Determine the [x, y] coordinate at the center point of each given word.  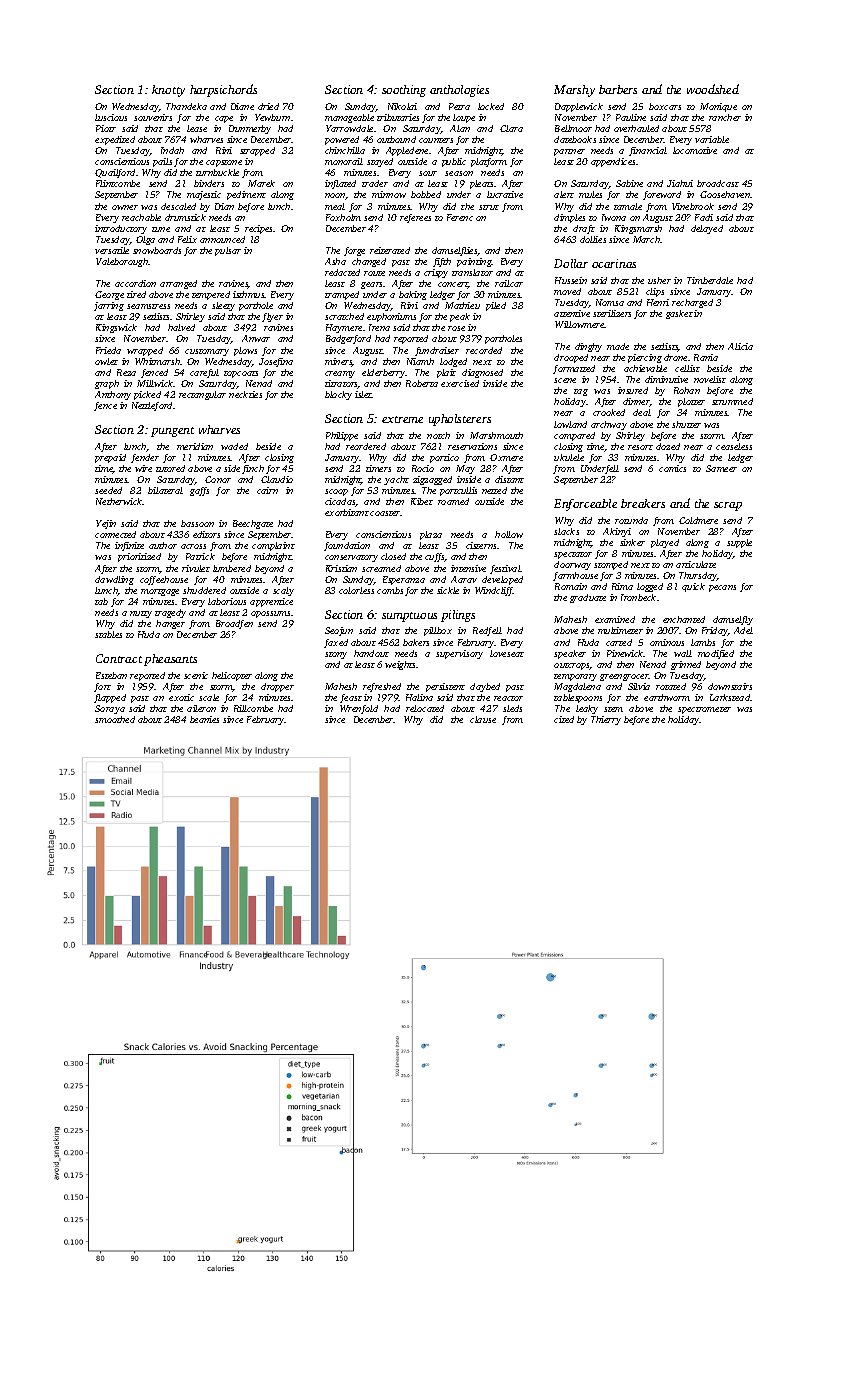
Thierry [606, 720]
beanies [204, 719]
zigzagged [432, 480]
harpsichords [223, 90]
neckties [245, 394]
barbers [618, 89]
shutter [686, 424]
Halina [419, 697]
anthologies [459, 91]
